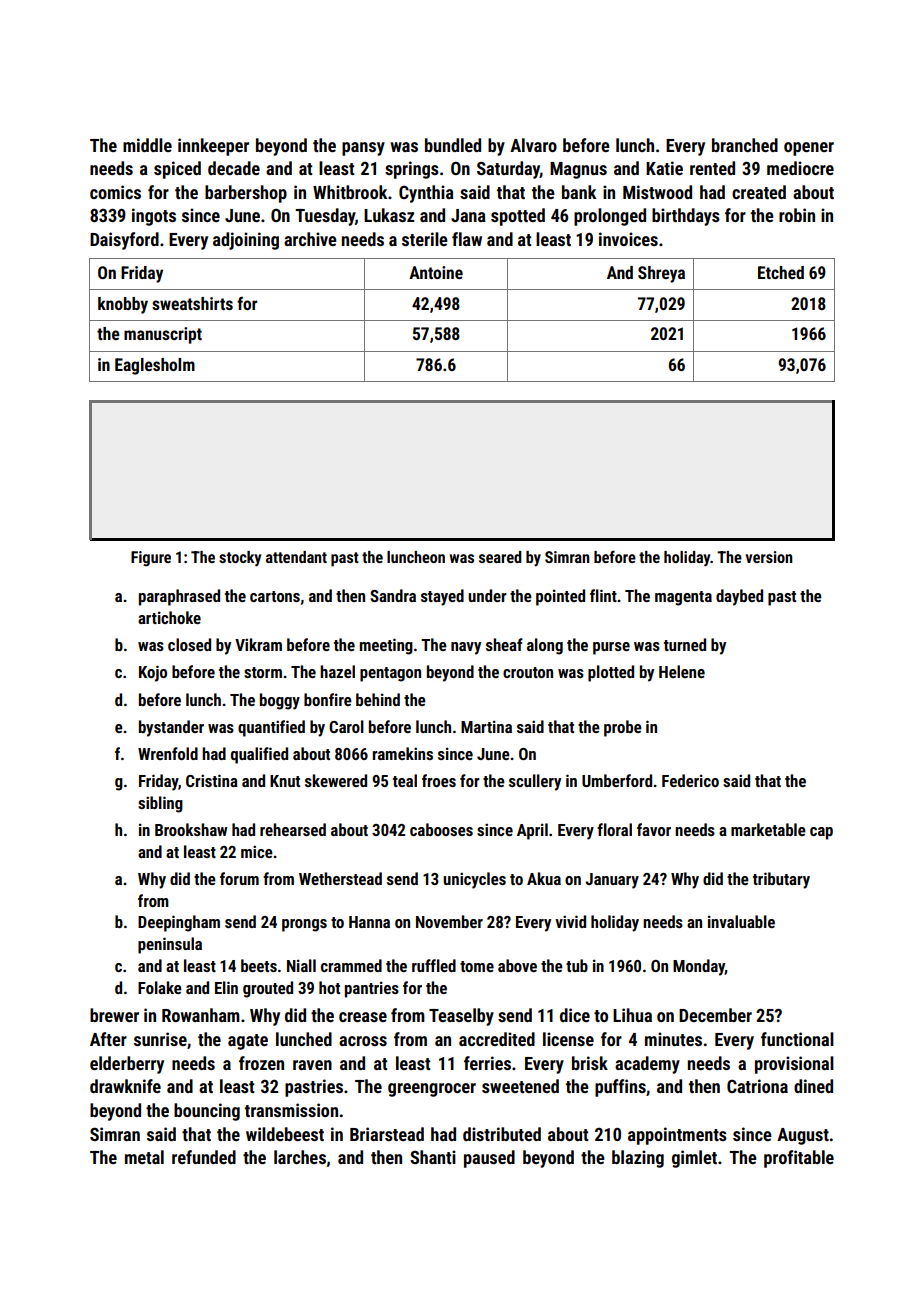 This image has height=1311, width=924. I want to click on comics, so click(115, 192).
